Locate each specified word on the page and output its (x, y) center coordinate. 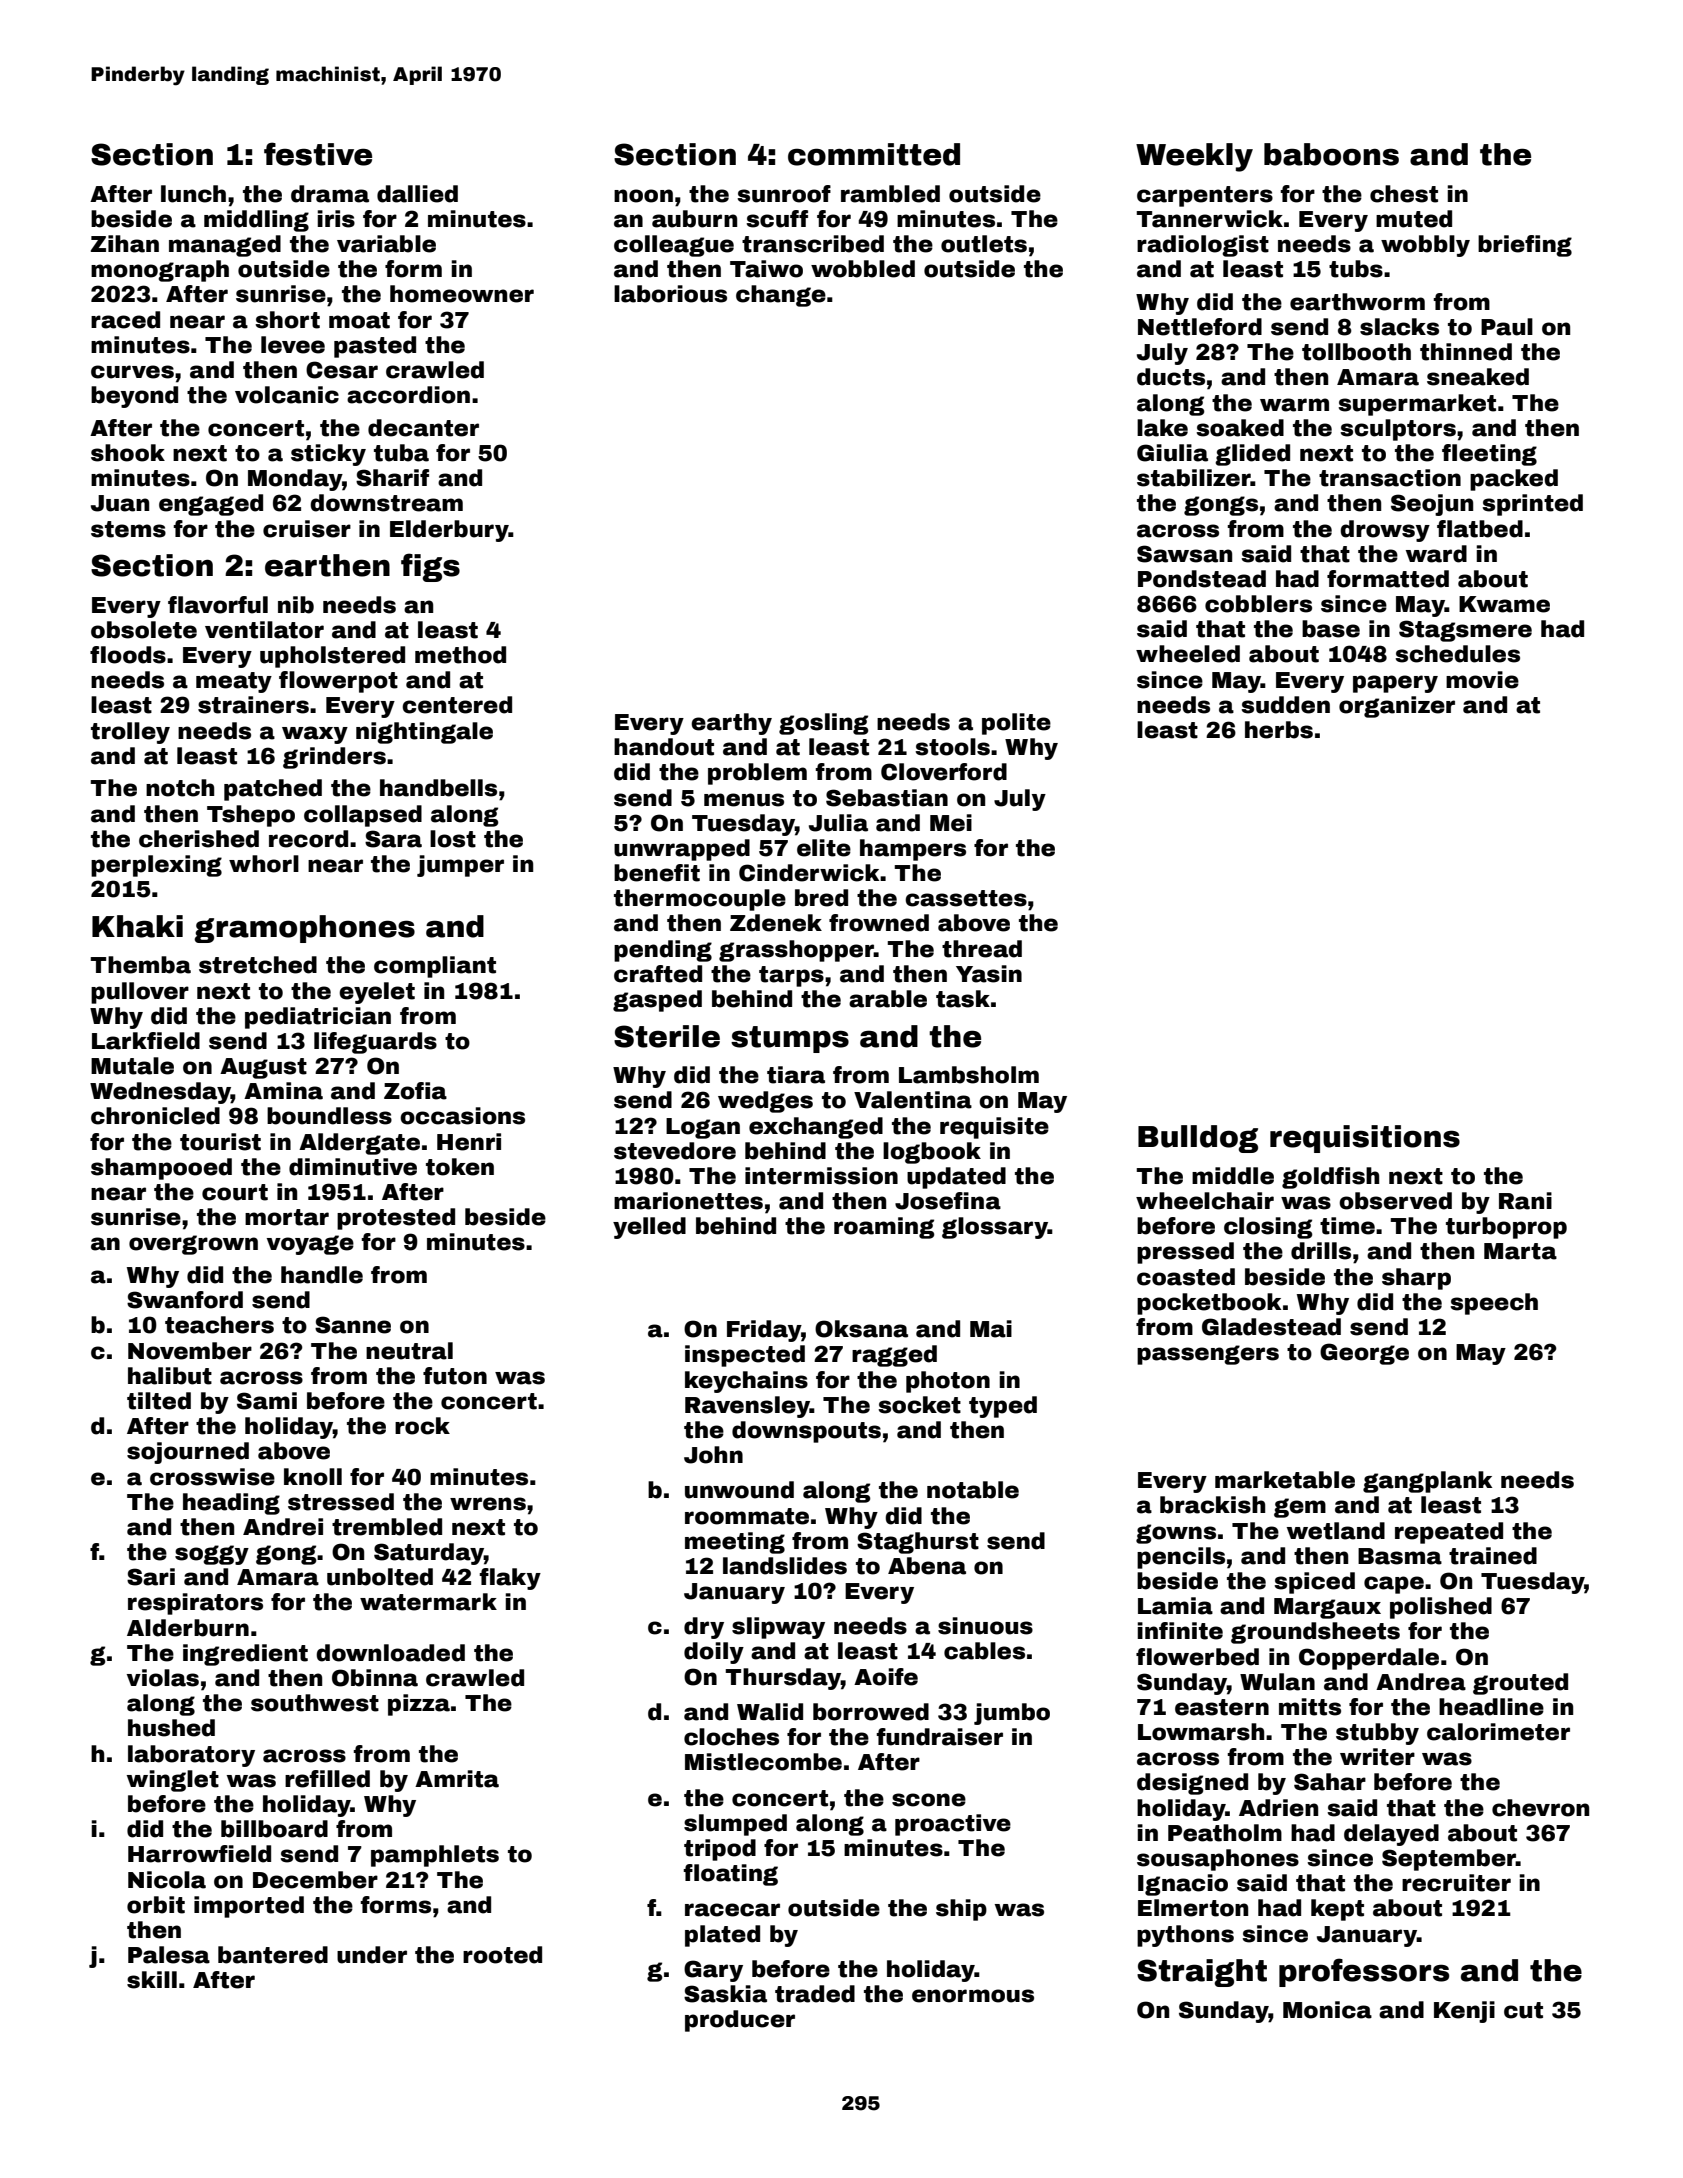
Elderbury (449, 531)
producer (740, 2021)
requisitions (1365, 1139)
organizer (1397, 707)
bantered (273, 1955)
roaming (884, 1228)
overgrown (193, 1245)
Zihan (125, 244)
